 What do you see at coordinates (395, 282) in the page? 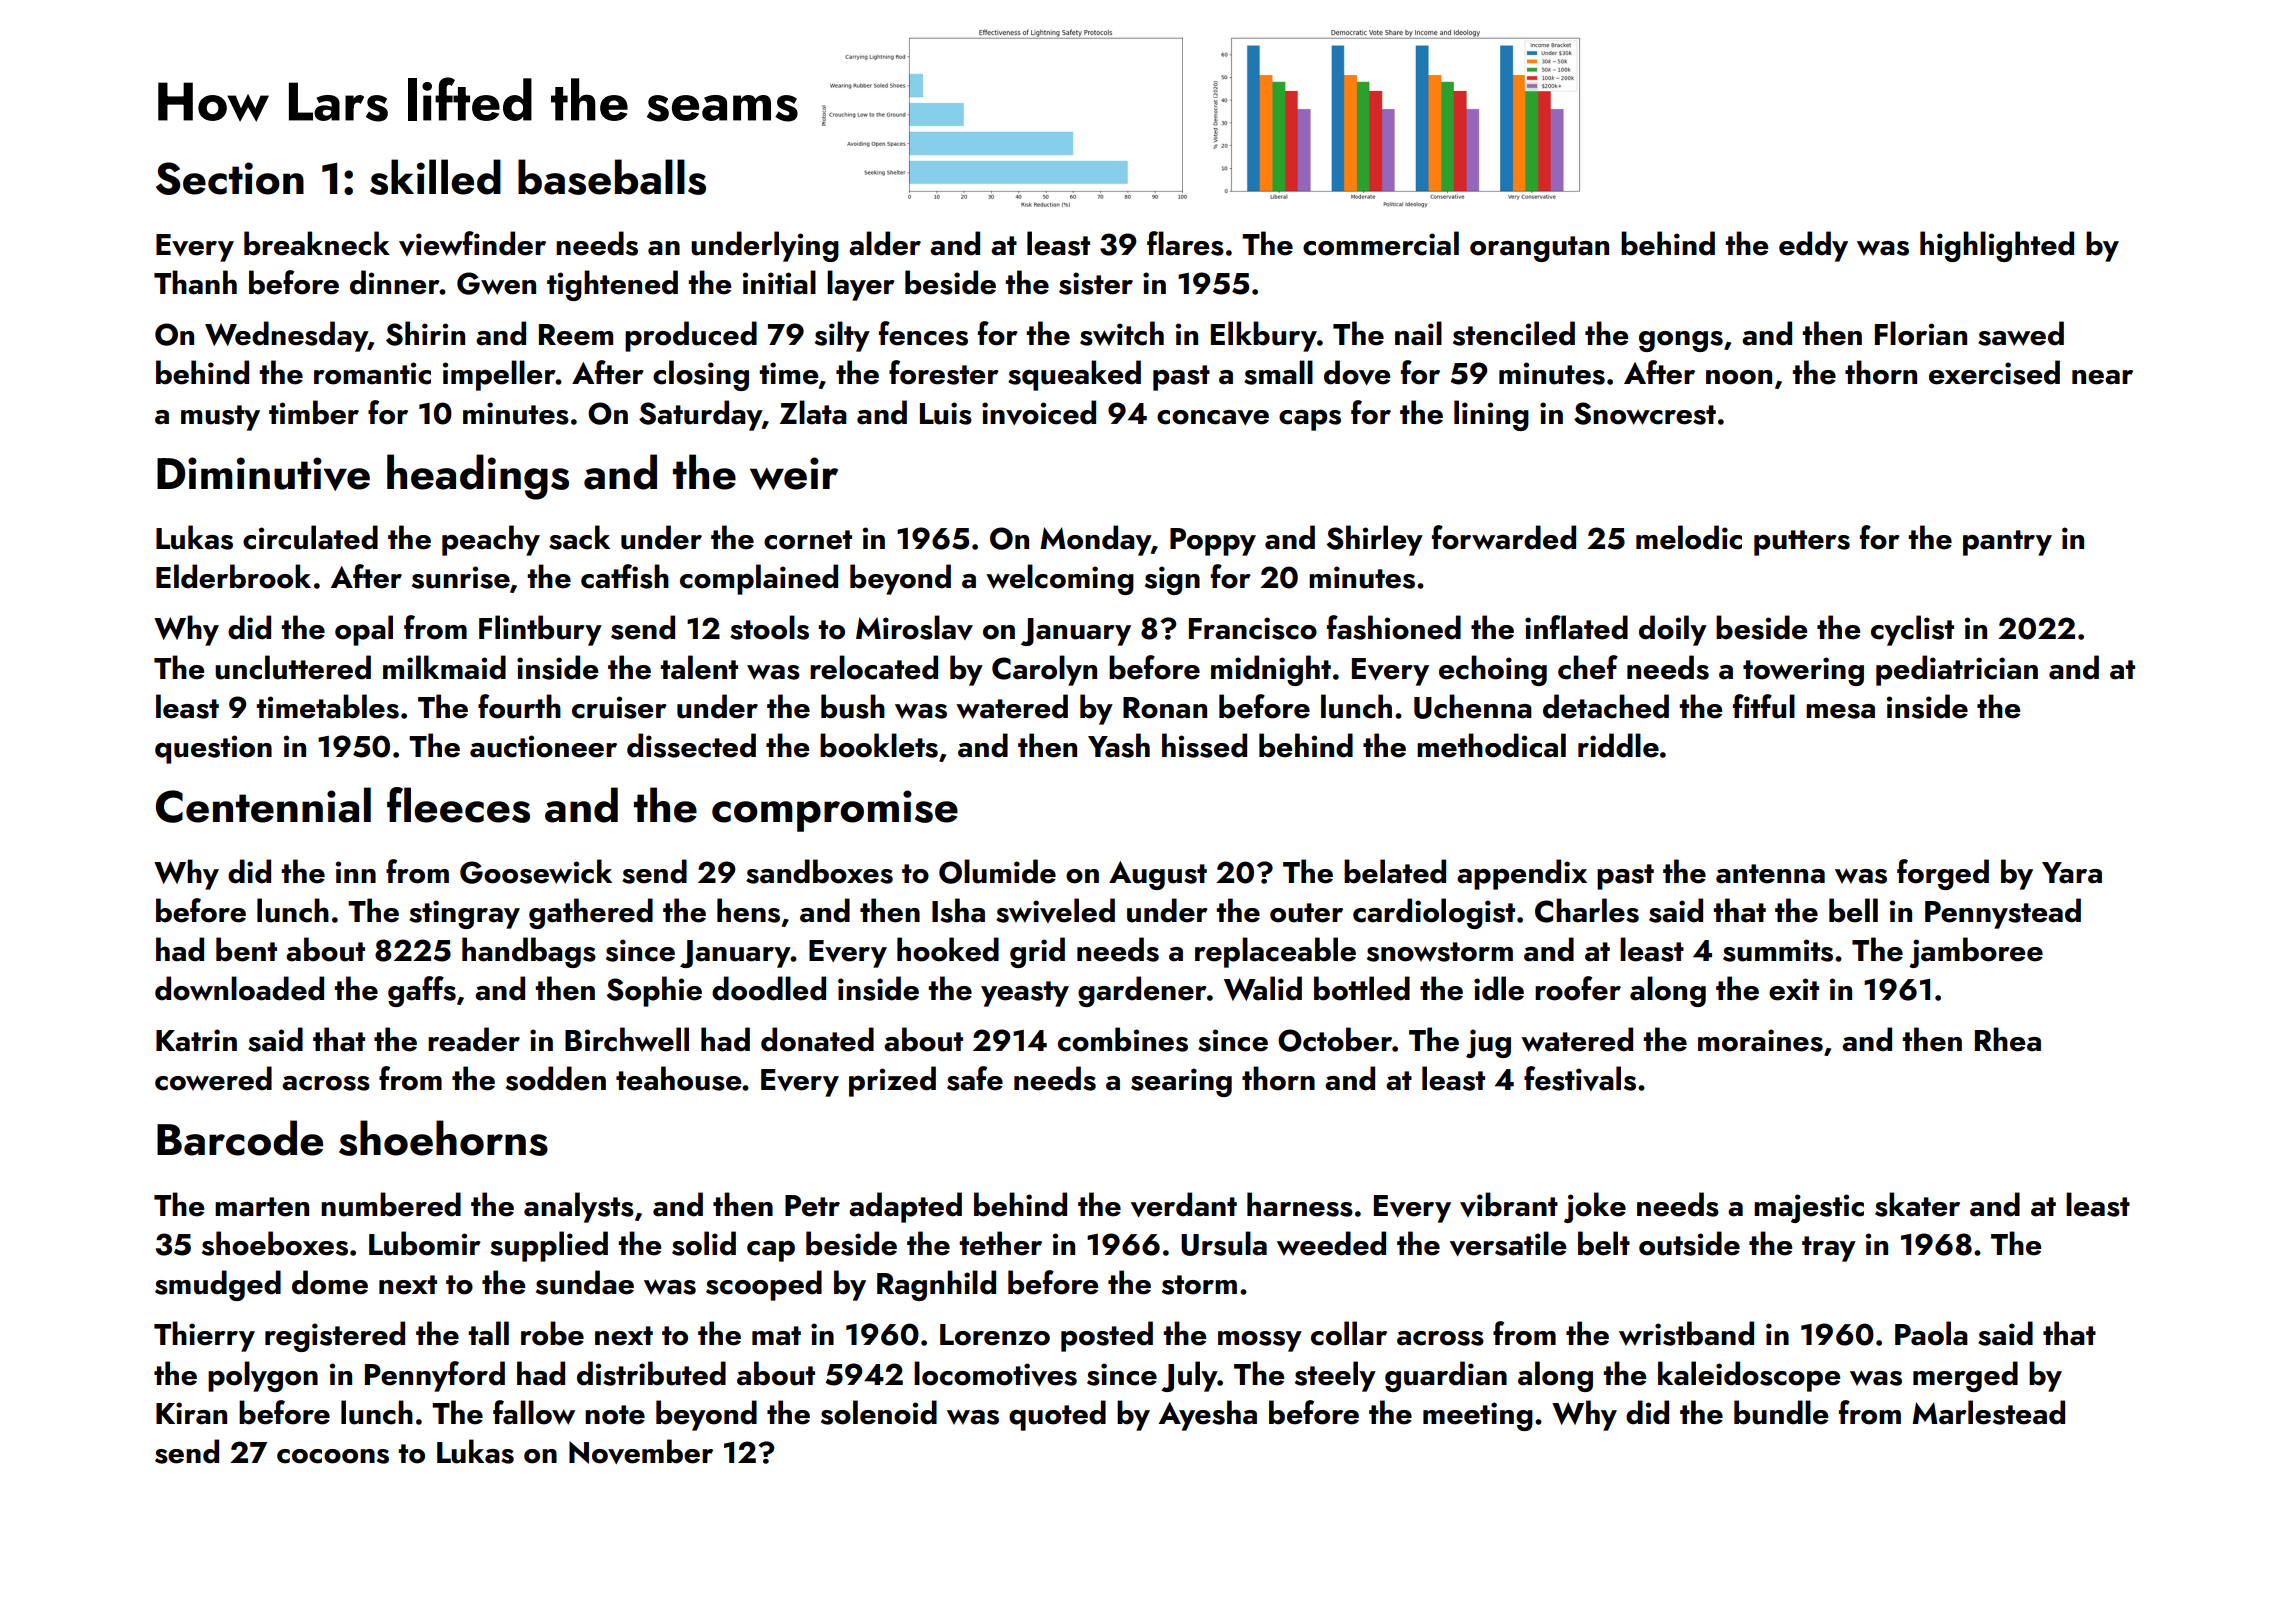
I see `dinner` at bounding box center [395, 282].
